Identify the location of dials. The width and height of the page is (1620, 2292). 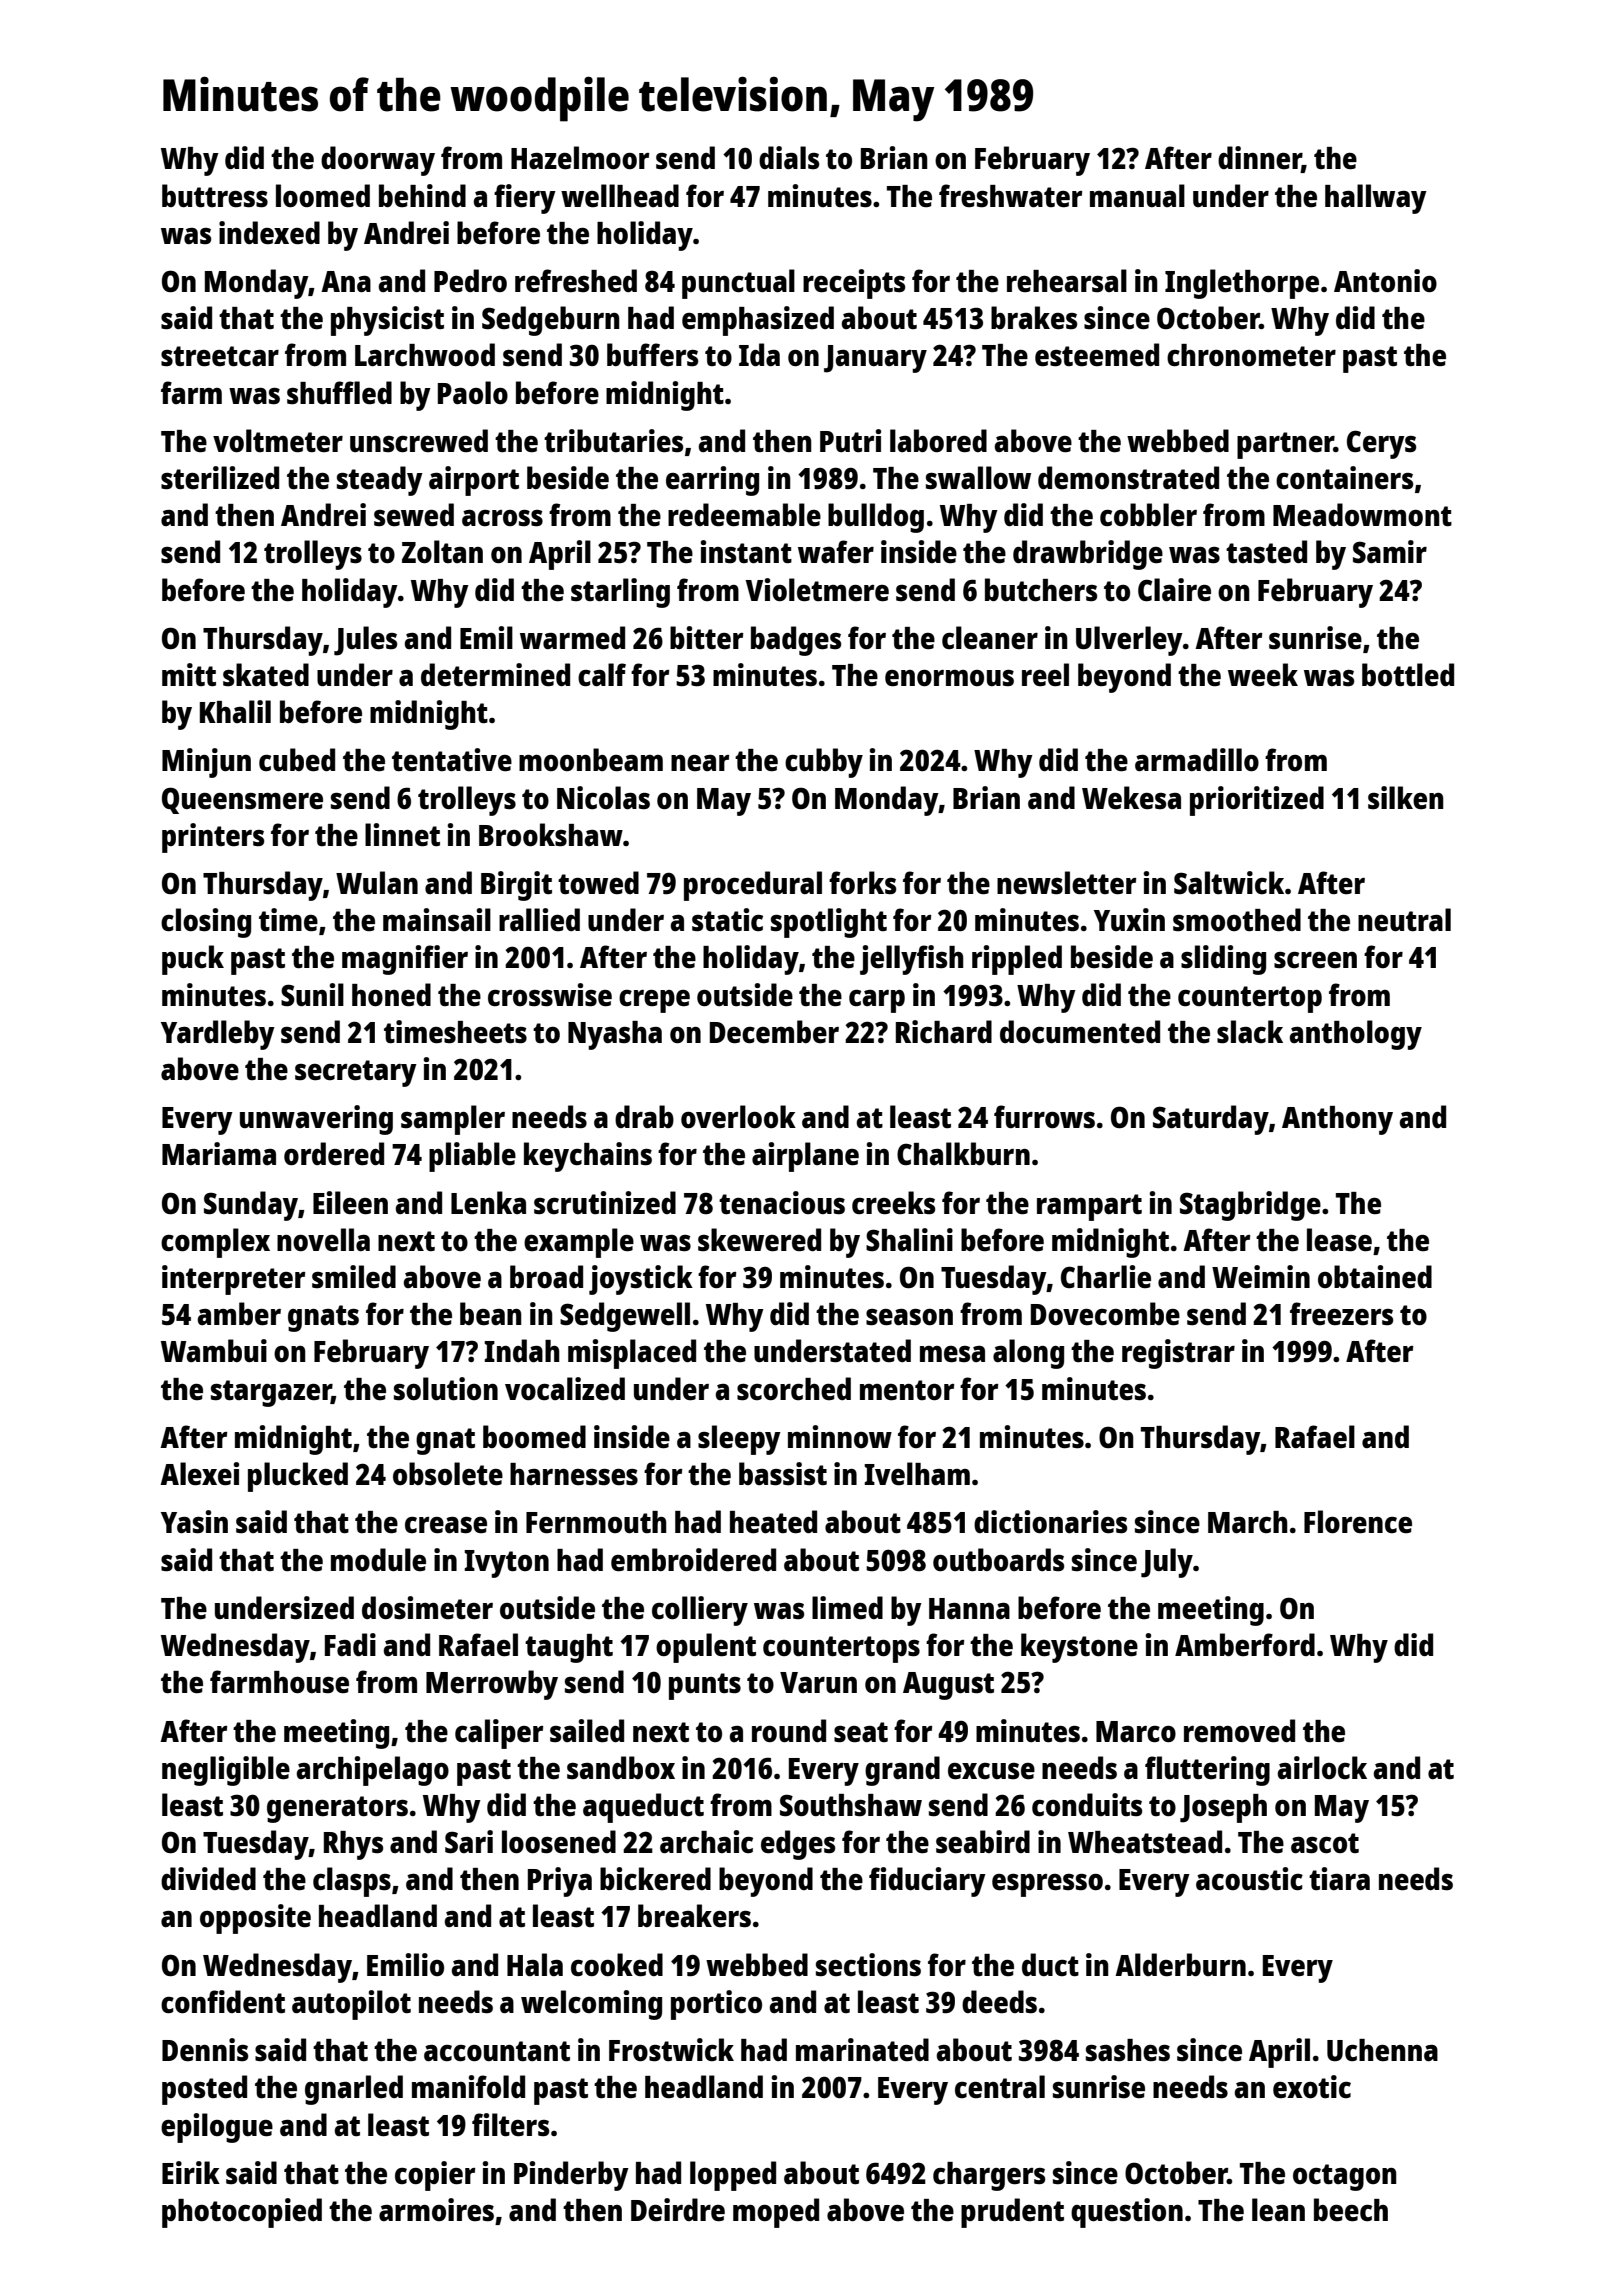
(789, 158).
